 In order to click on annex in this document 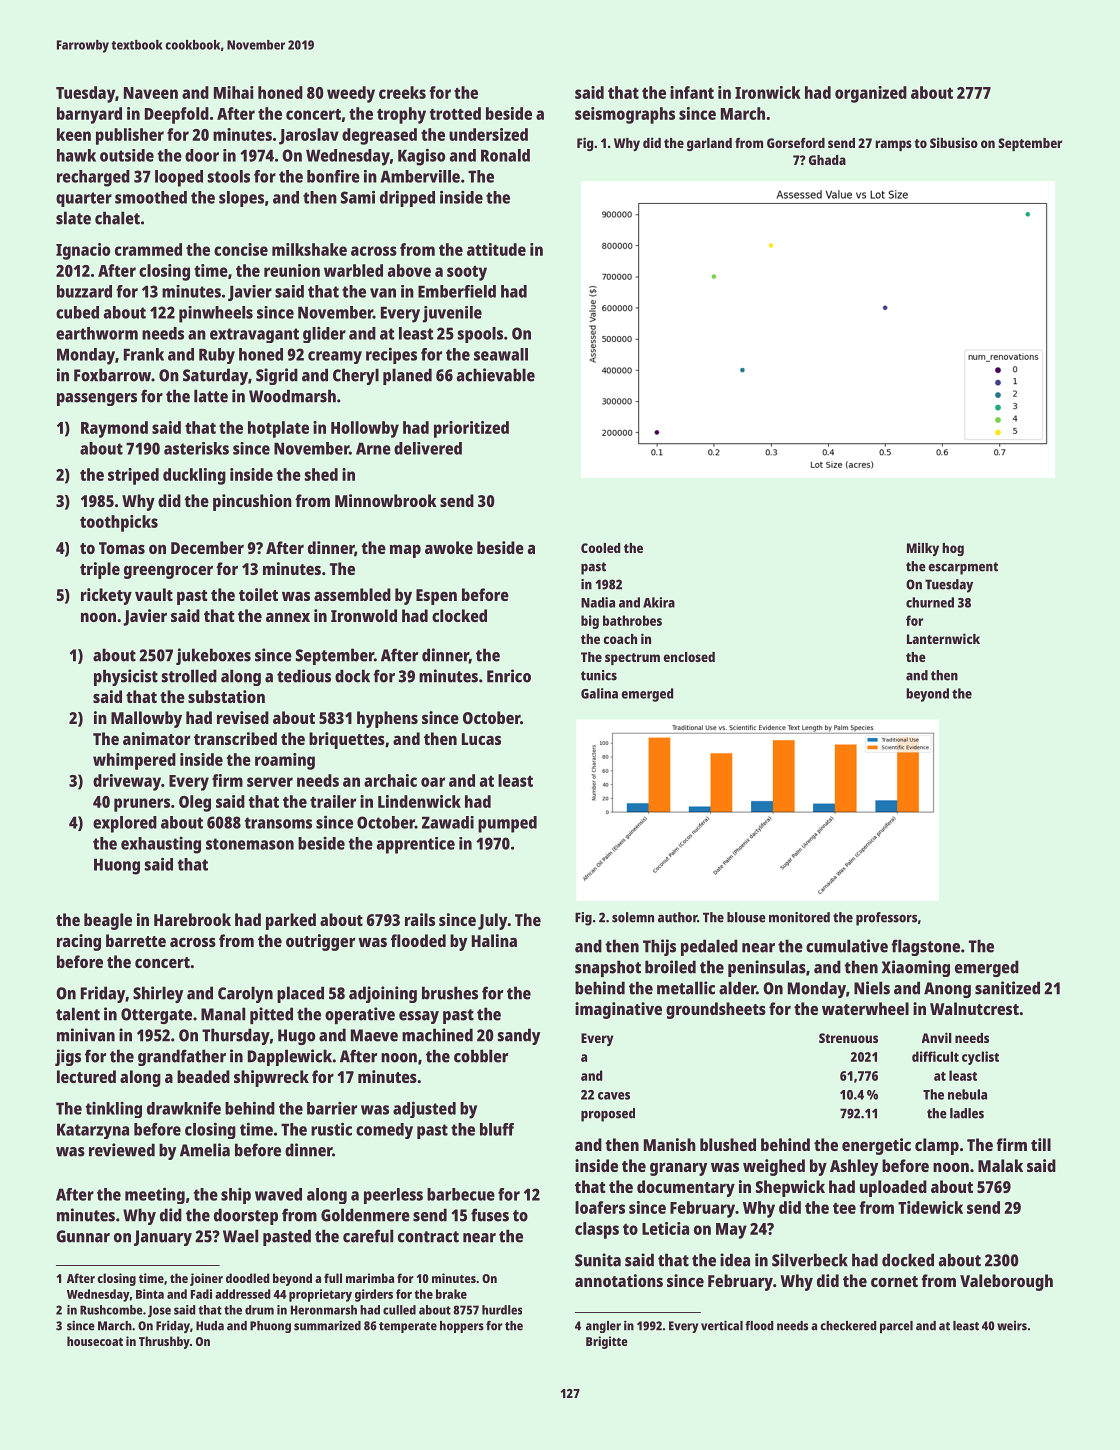, I will do `click(288, 617)`.
